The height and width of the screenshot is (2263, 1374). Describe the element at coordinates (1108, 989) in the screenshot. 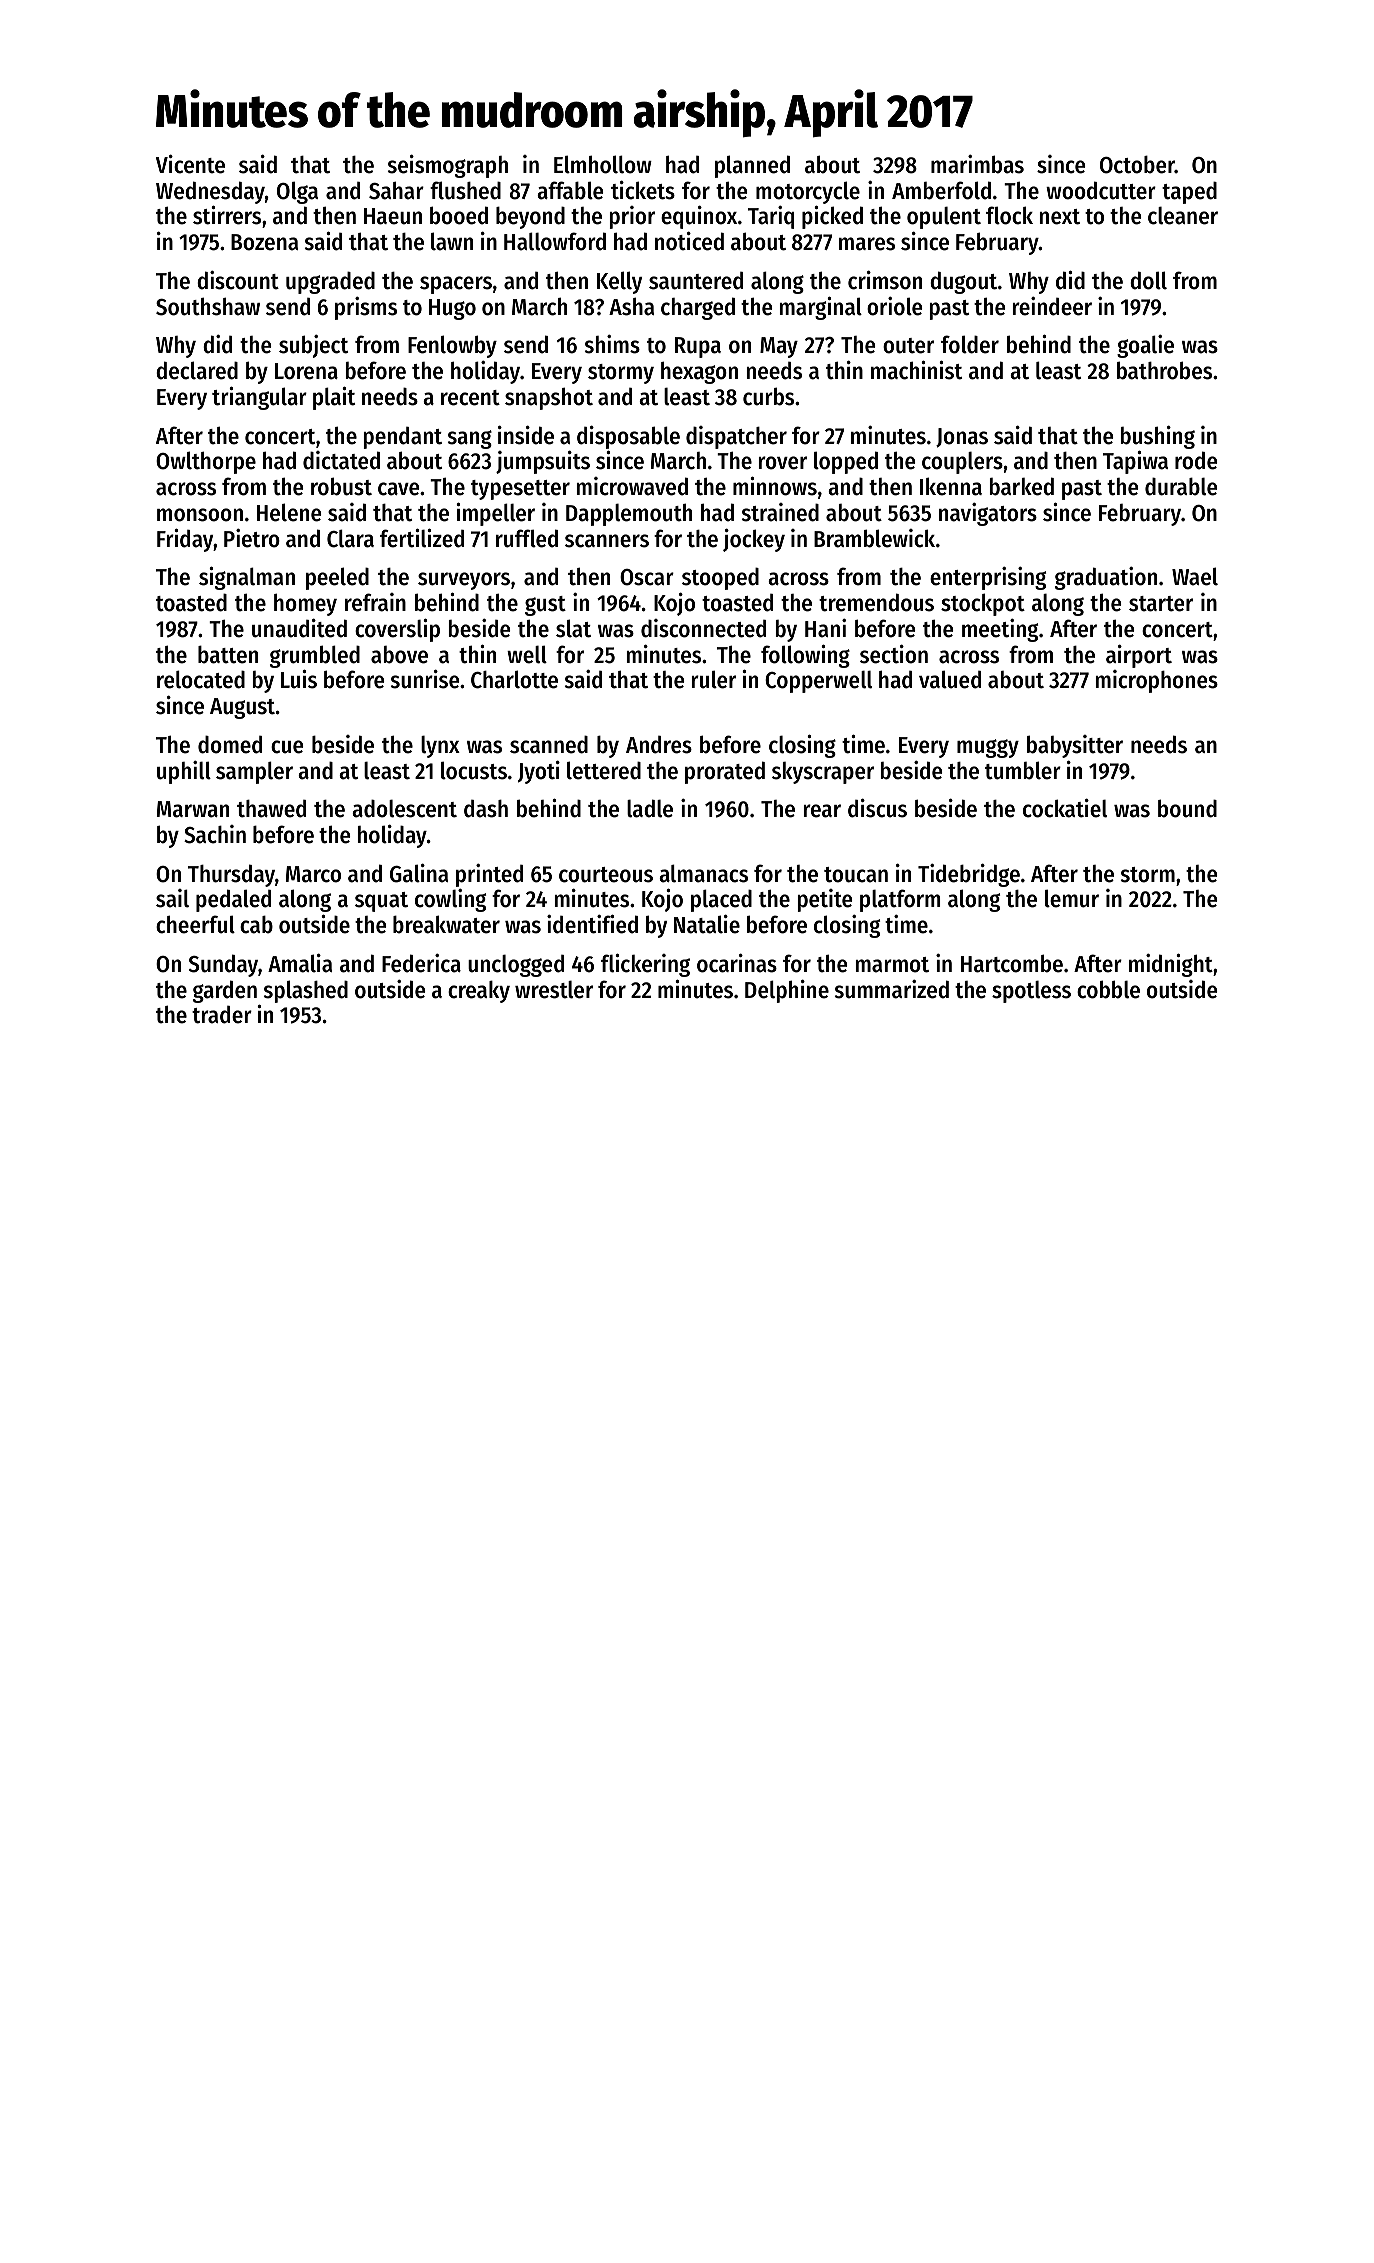

I see `cobble` at that location.
